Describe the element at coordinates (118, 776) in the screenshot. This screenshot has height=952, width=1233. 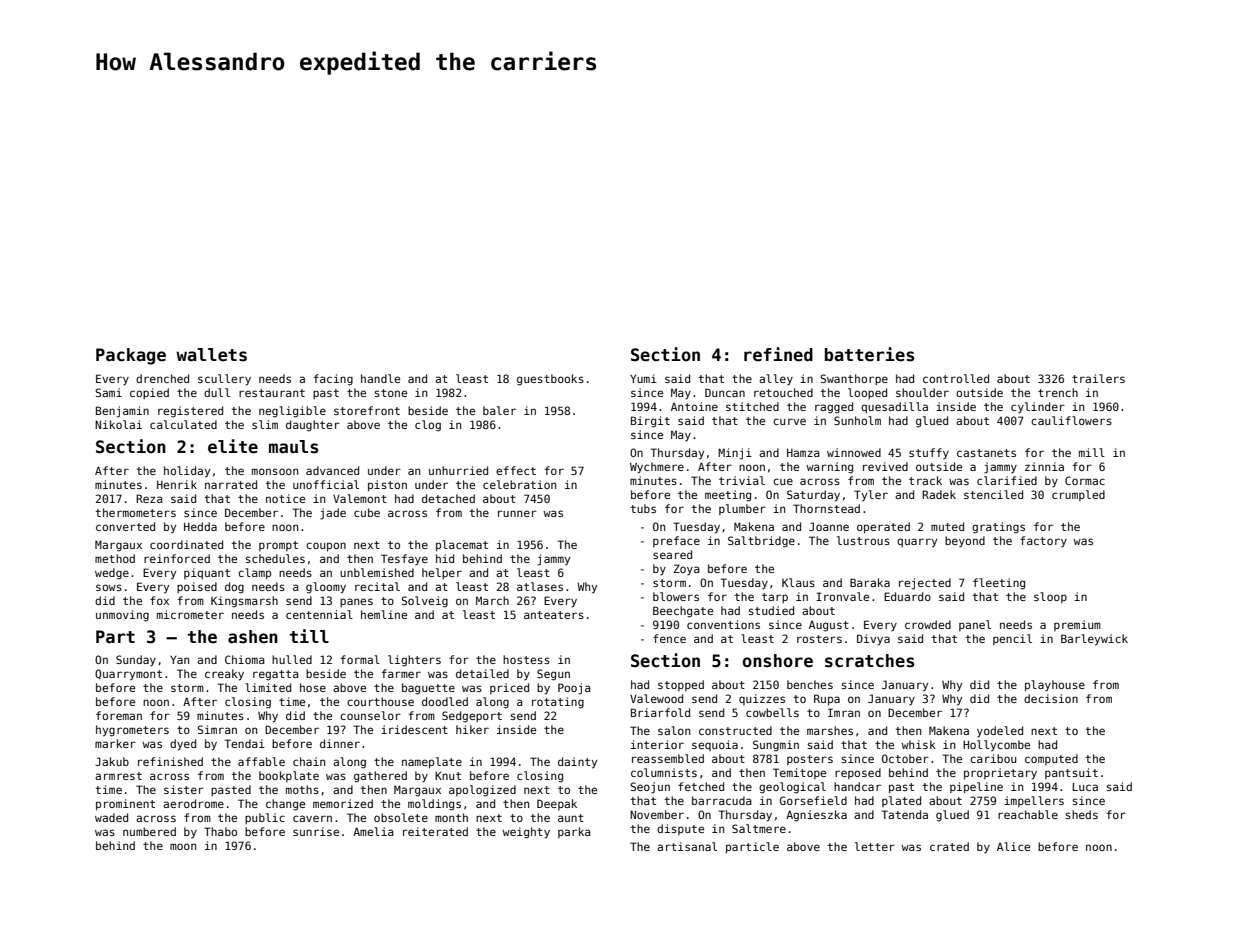
I see `armrest` at that location.
